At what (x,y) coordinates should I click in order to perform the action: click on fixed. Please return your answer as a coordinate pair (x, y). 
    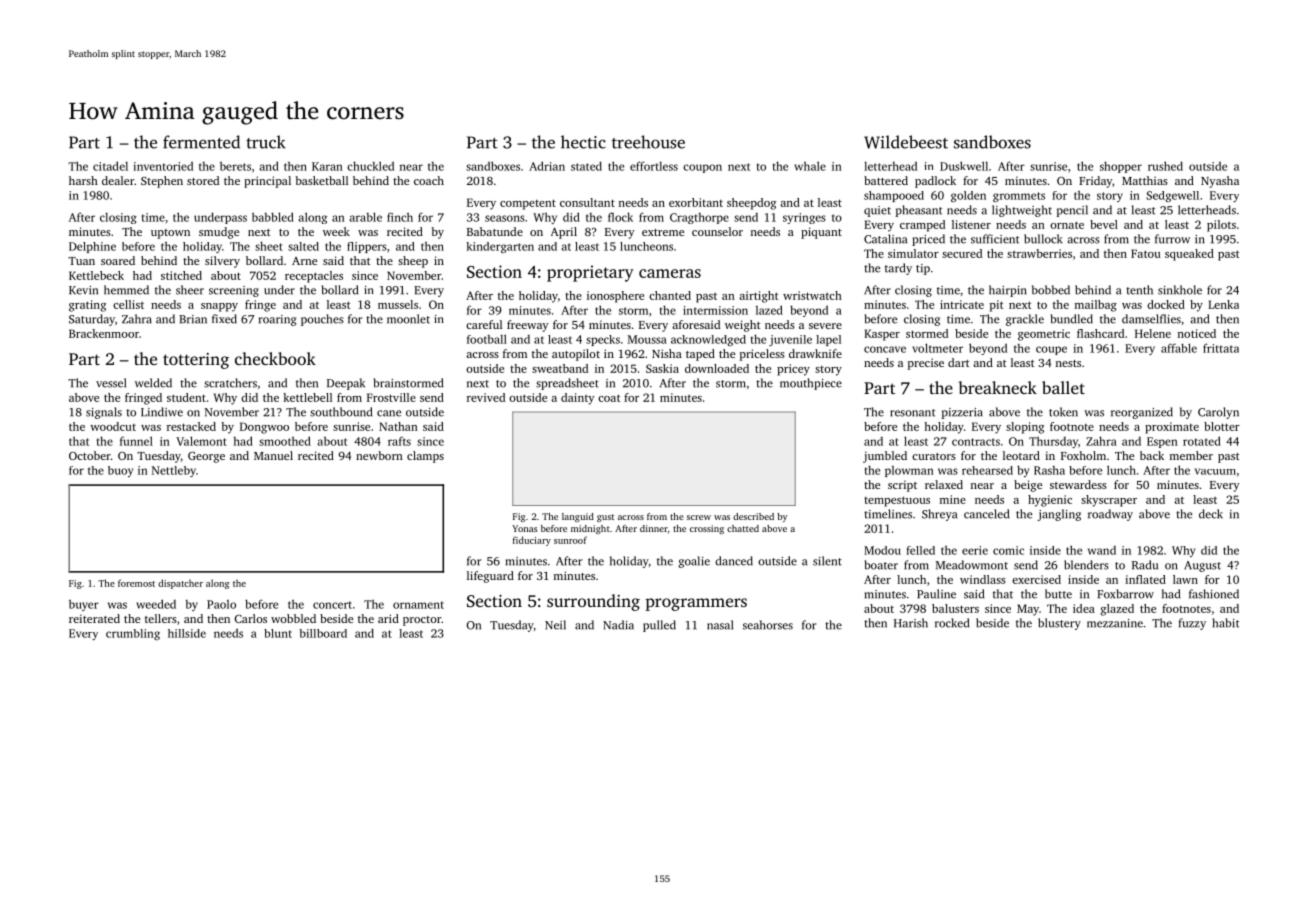
    Looking at the image, I should click on (224, 319).
